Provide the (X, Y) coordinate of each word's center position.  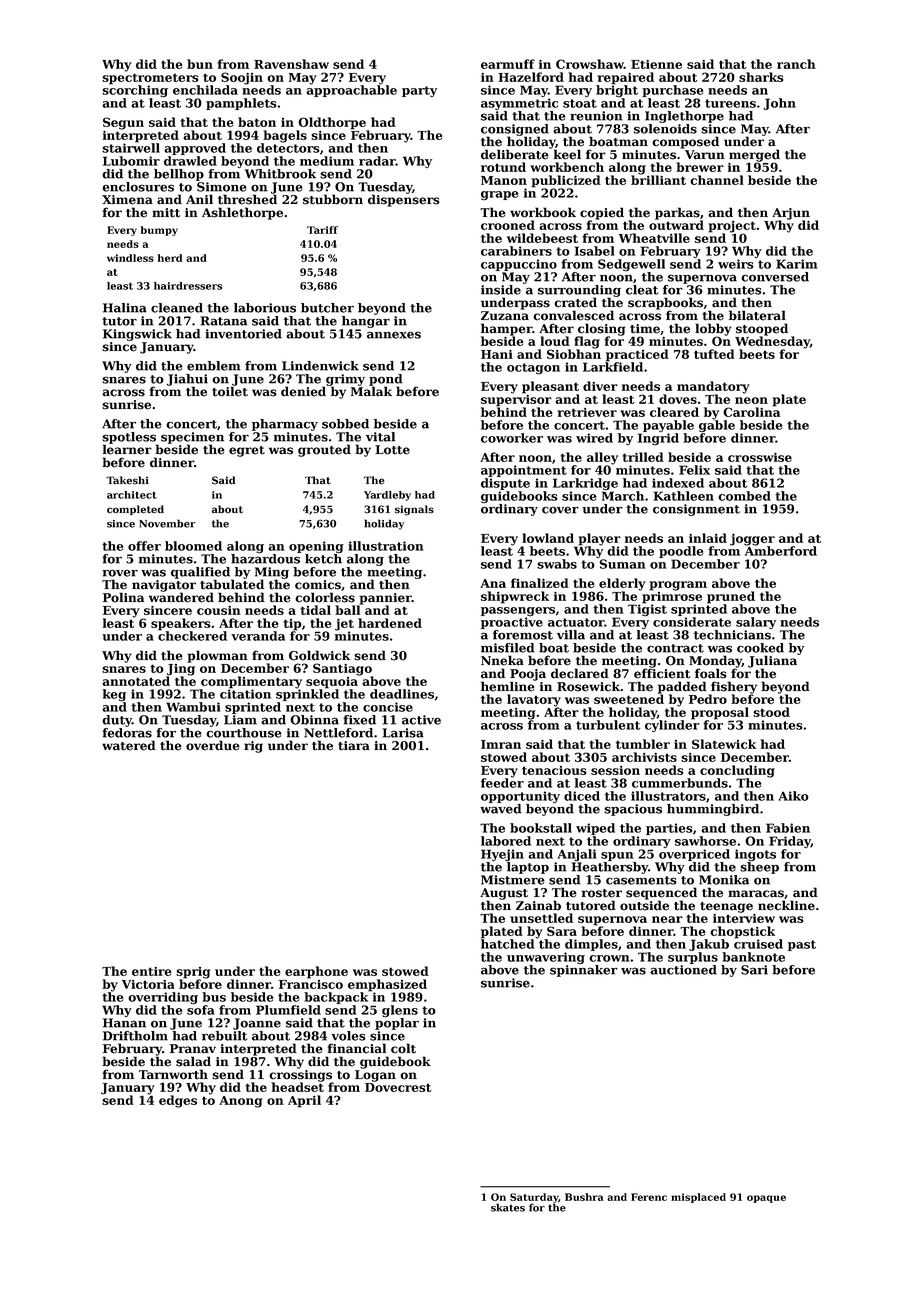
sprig (193, 973)
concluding (737, 771)
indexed (678, 483)
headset (297, 1087)
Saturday (534, 1198)
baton (257, 122)
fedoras (127, 733)
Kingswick (137, 335)
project (732, 227)
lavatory (534, 700)
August (504, 894)
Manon (504, 180)
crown (609, 958)
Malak (371, 391)
